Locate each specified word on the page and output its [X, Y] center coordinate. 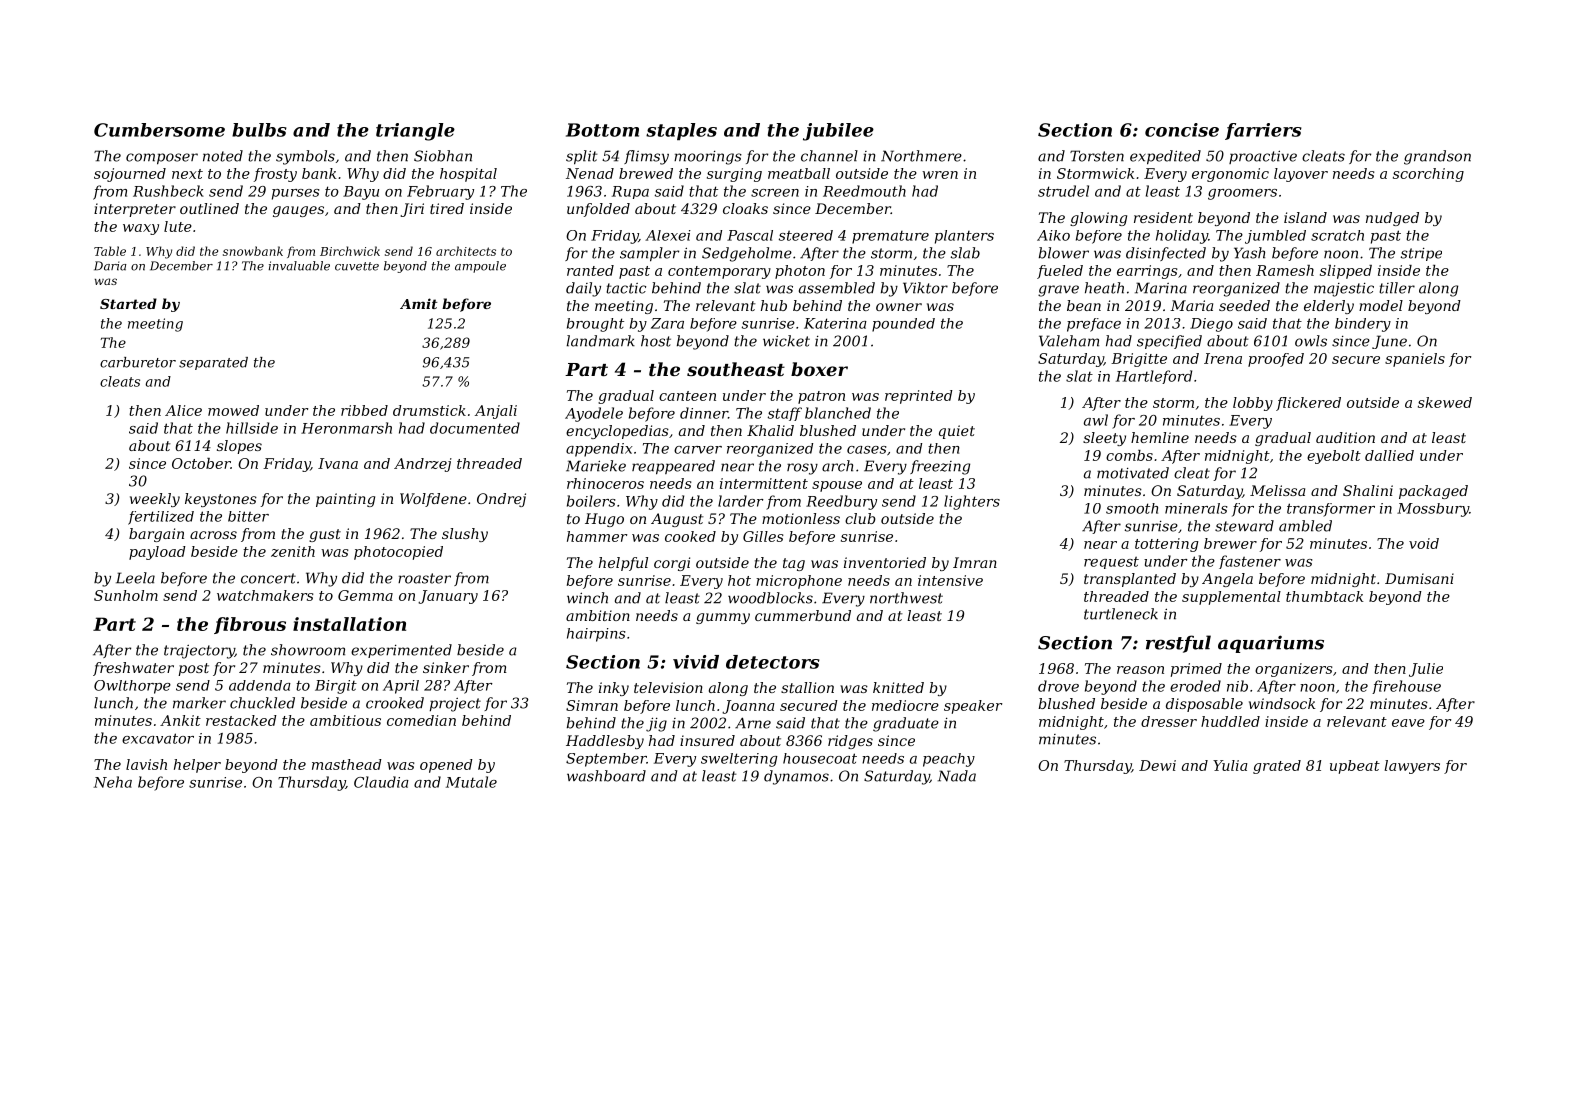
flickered [1308, 404]
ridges [850, 742]
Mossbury [1433, 510]
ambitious [345, 720]
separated [213, 363]
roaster [424, 578]
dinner [704, 413]
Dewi [1157, 765]
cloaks [745, 208]
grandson [1437, 157]
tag [794, 564]
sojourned [130, 175]
